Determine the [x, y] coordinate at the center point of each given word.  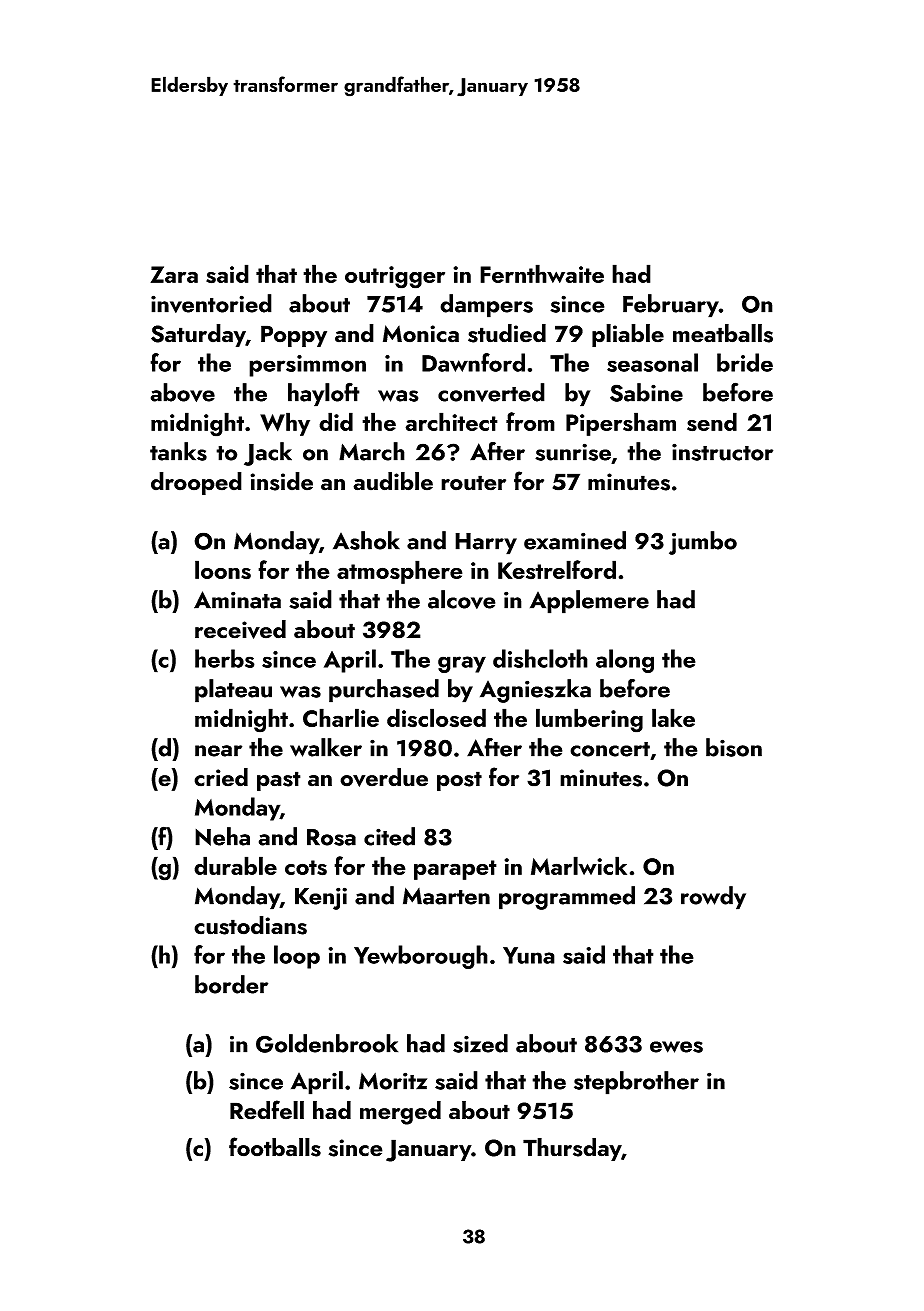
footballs [275, 1147]
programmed [567, 898]
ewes [676, 1047]
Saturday [198, 335]
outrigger [395, 277]
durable [235, 865]
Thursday [572, 1149]
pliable [628, 335]
